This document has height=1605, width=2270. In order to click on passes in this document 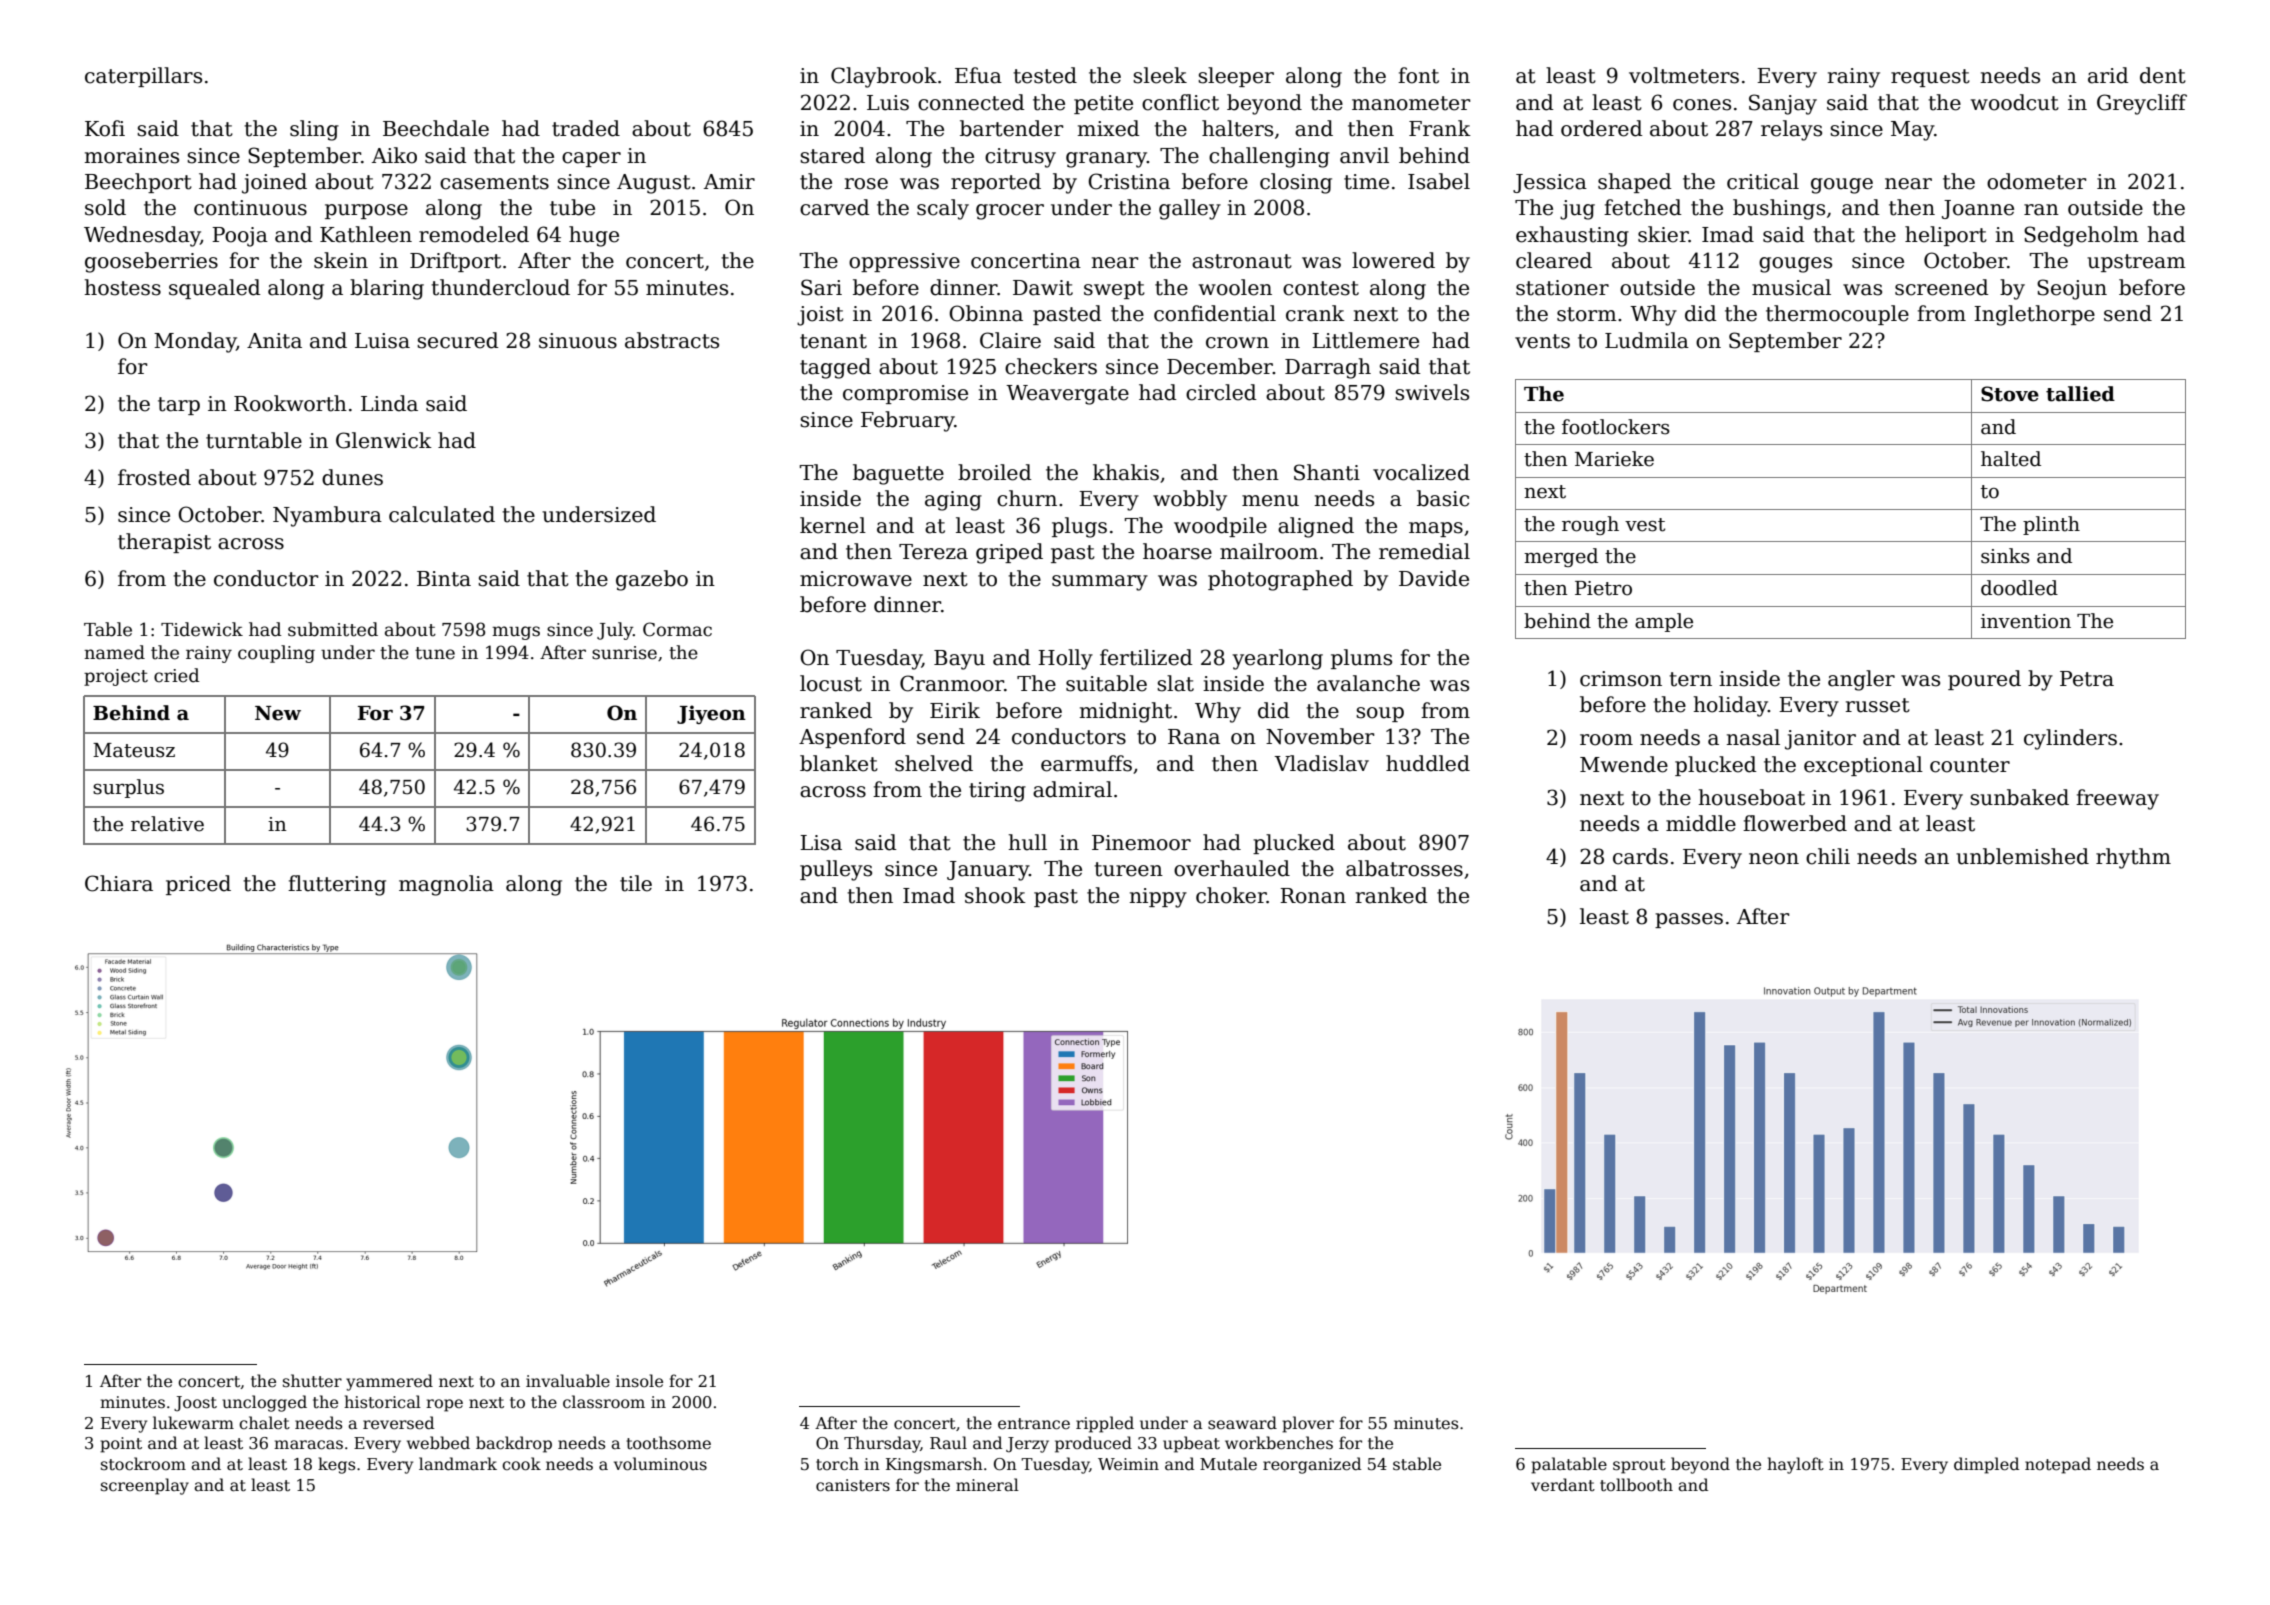, I will do `click(1689, 920)`.
